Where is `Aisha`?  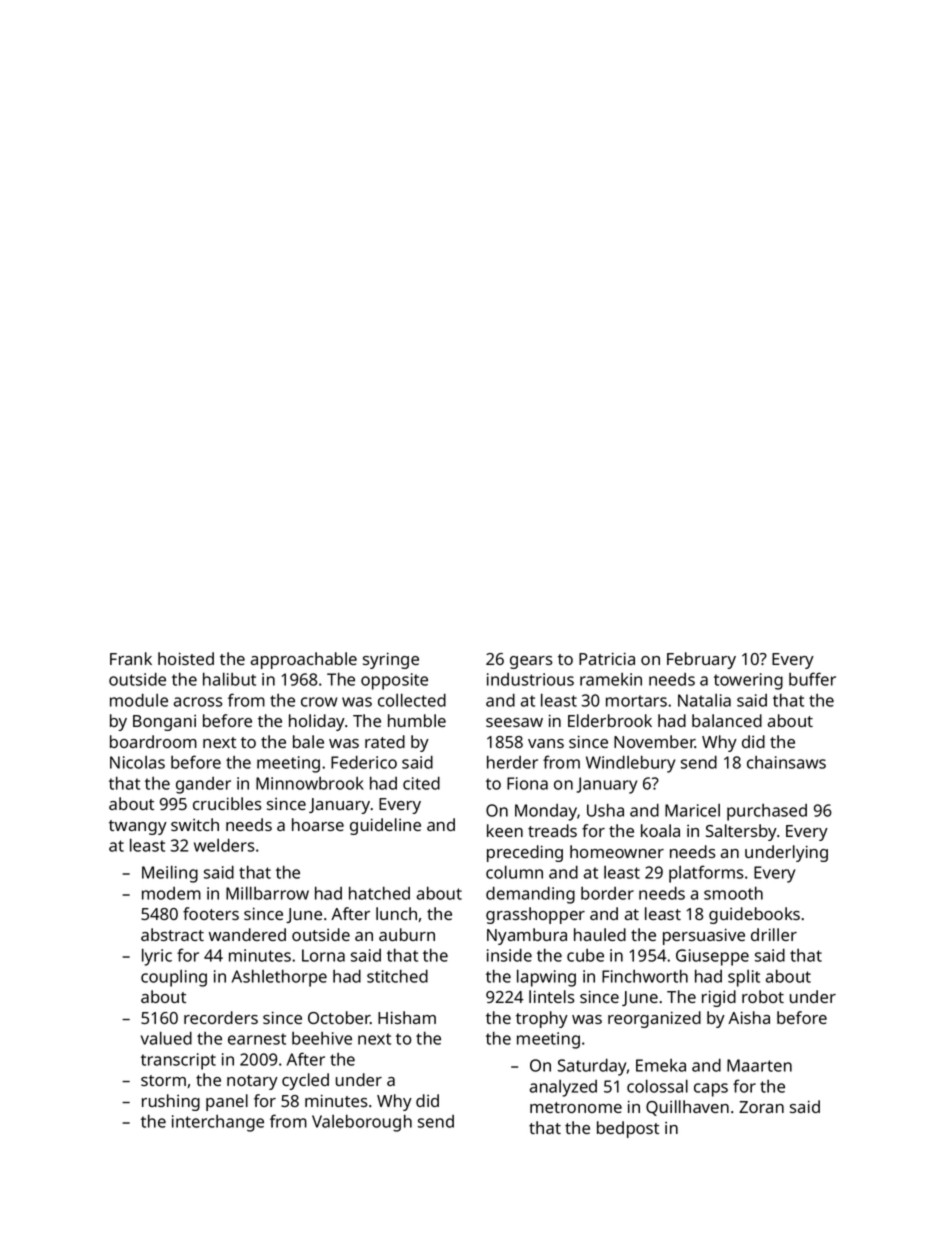 Aisha is located at coordinates (749, 1017).
